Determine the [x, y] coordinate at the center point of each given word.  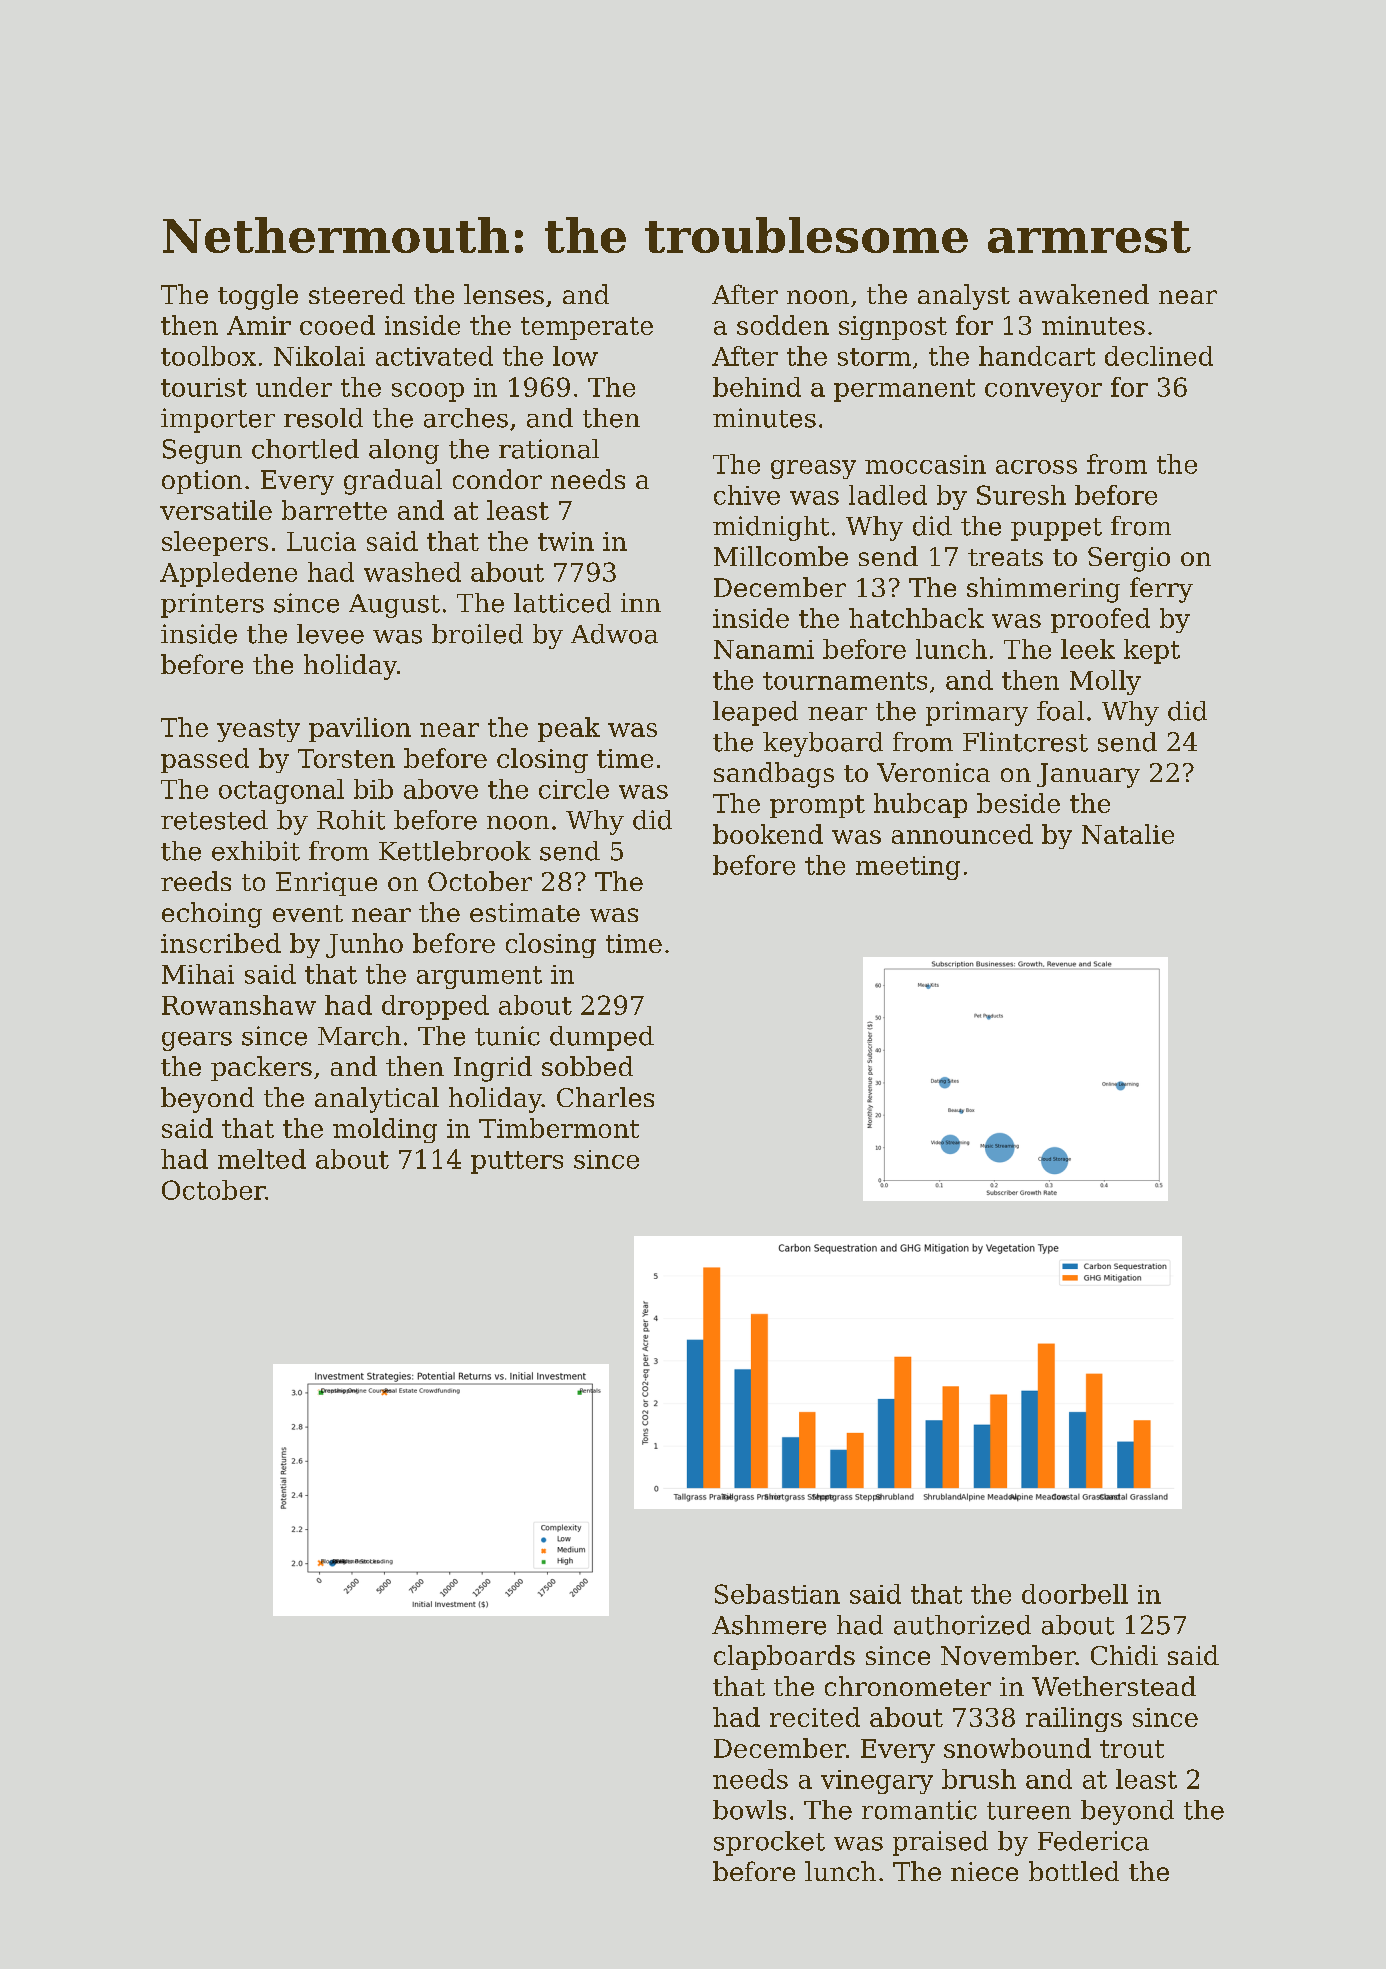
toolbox [208, 356]
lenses [504, 294]
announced [962, 834]
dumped [602, 1038]
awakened [1084, 294]
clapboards [784, 1657]
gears [197, 1041]
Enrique [326, 884]
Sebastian [777, 1594]
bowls [749, 1810]
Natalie [1128, 834]
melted [262, 1159]
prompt [817, 806]
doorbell [1075, 1594]
